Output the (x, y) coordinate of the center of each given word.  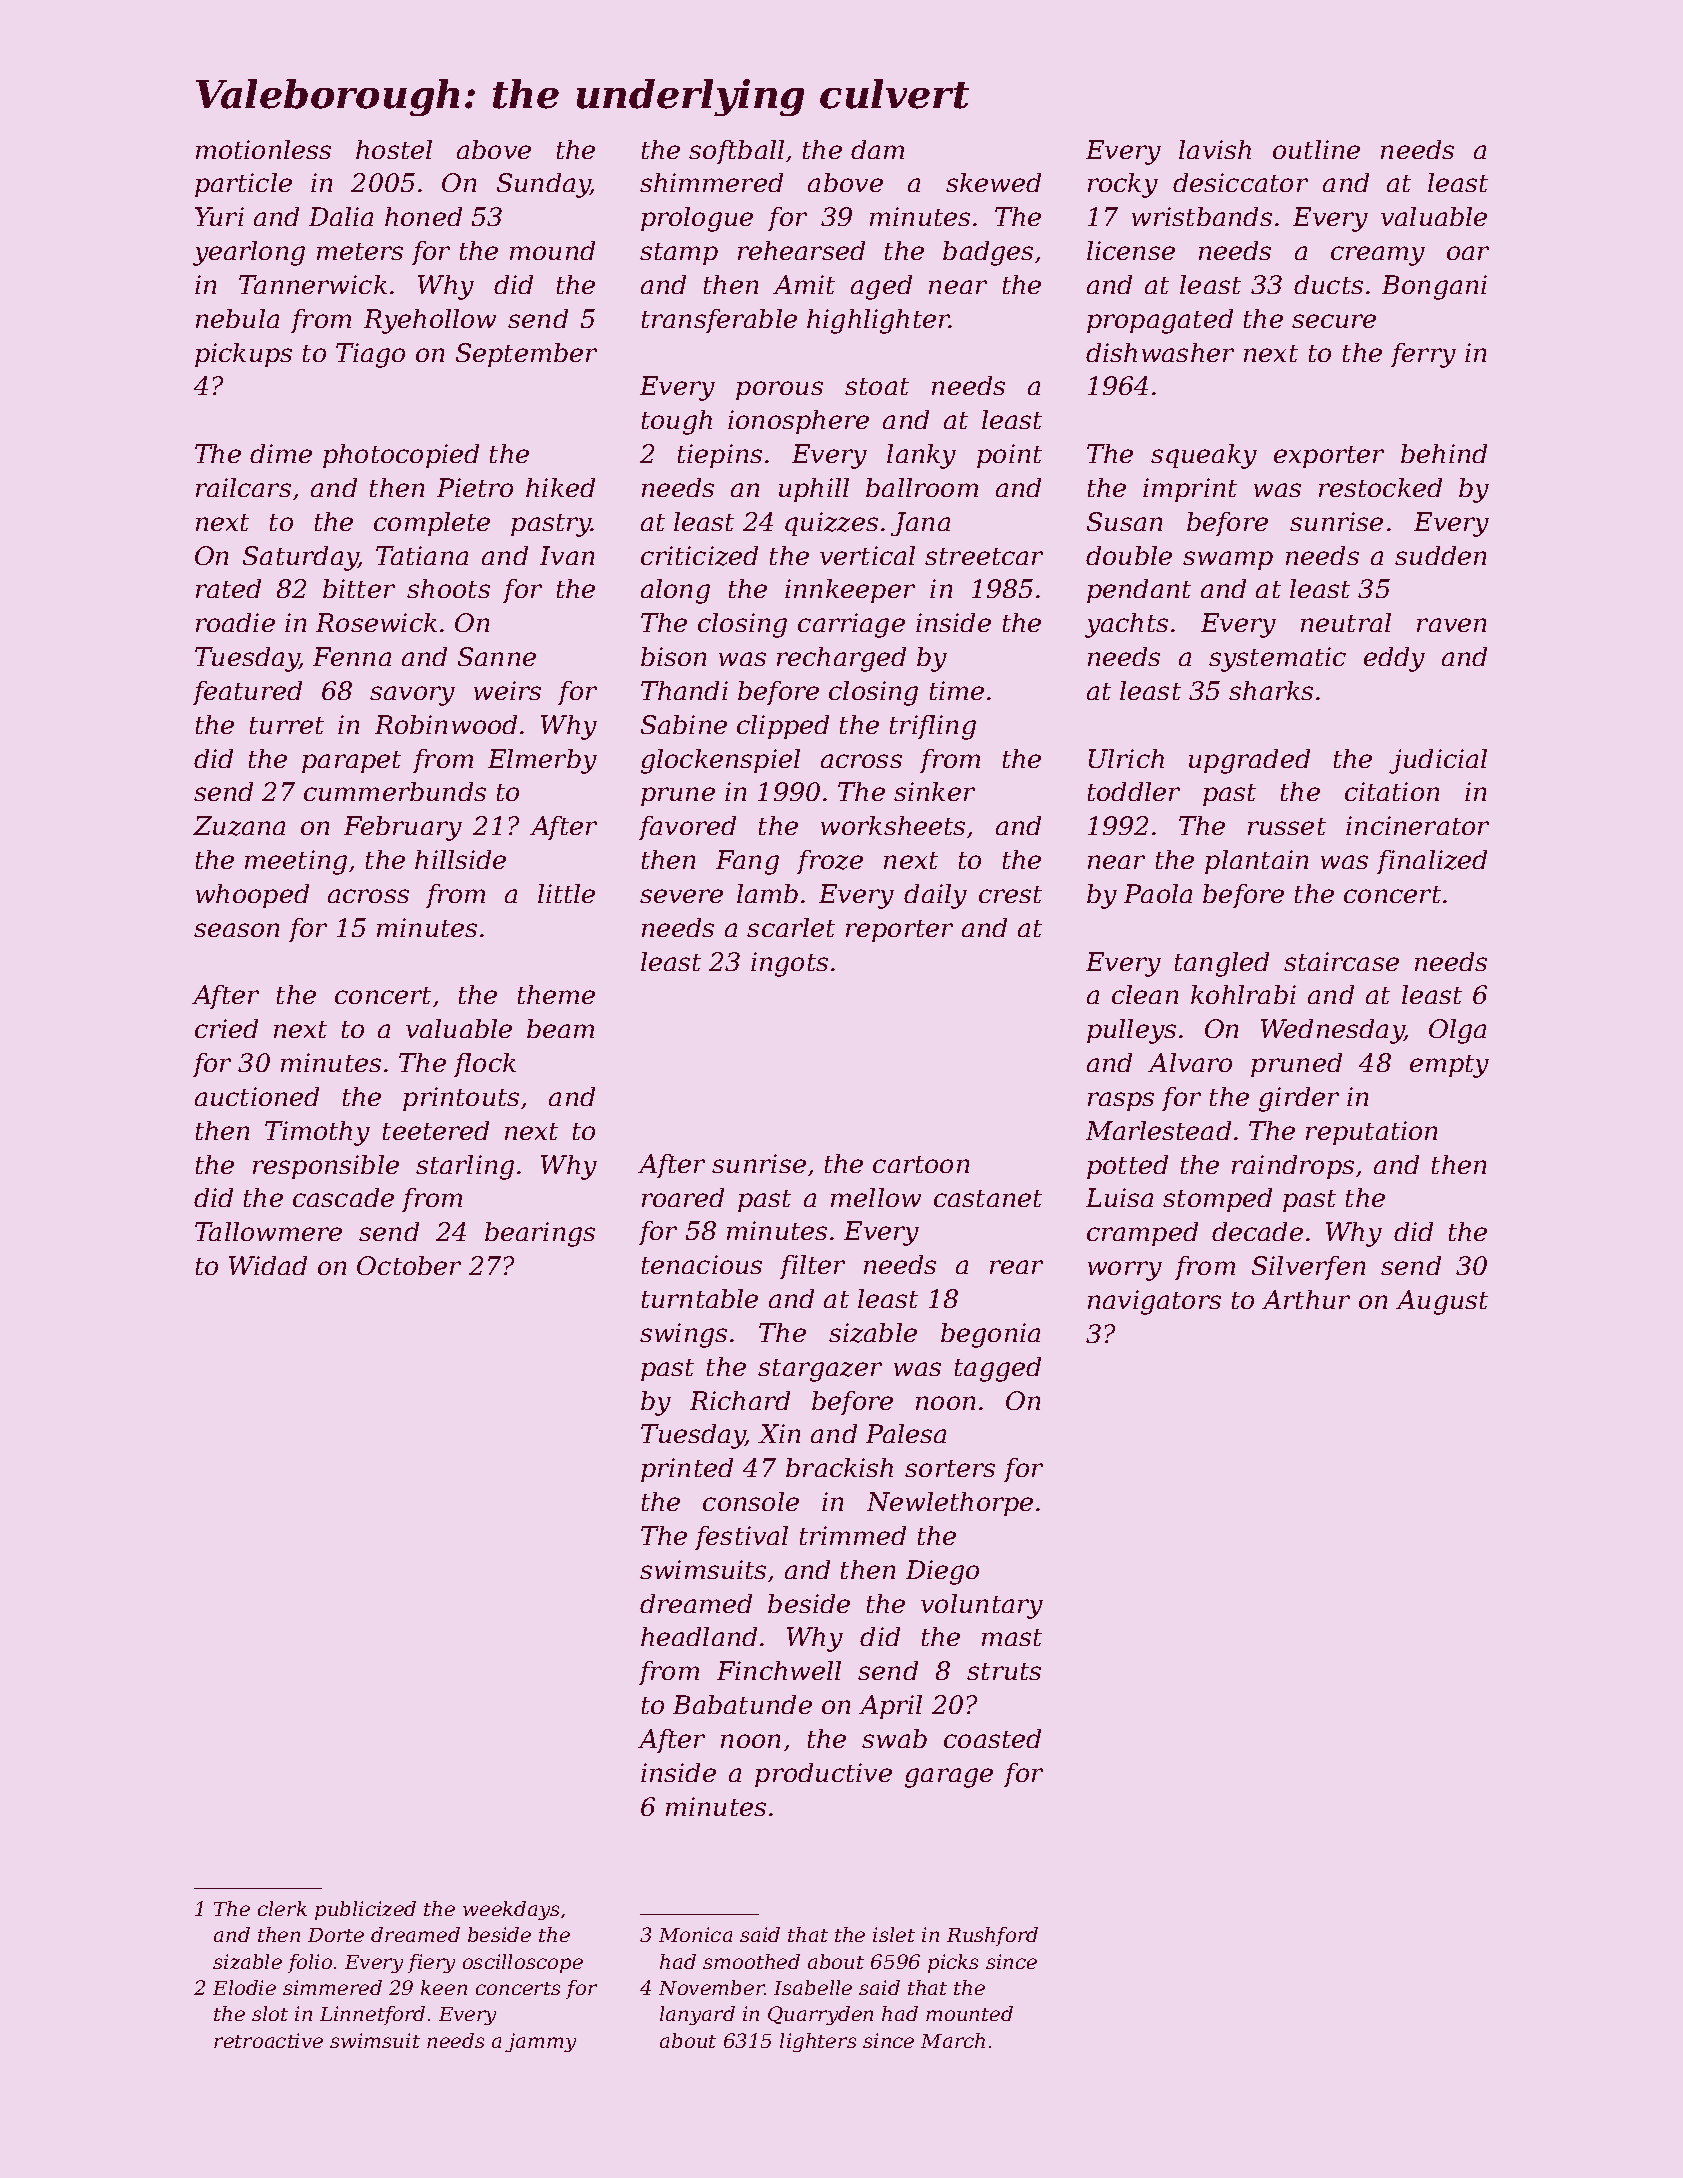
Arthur (1306, 1299)
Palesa (906, 1433)
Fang (747, 862)
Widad (268, 1265)
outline (1316, 149)
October (409, 1265)
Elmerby (542, 761)
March (953, 2040)
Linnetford (372, 2015)
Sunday (544, 185)
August (1442, 1302)
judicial (1438, 761)
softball (736, 152)
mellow (876, 1197)
